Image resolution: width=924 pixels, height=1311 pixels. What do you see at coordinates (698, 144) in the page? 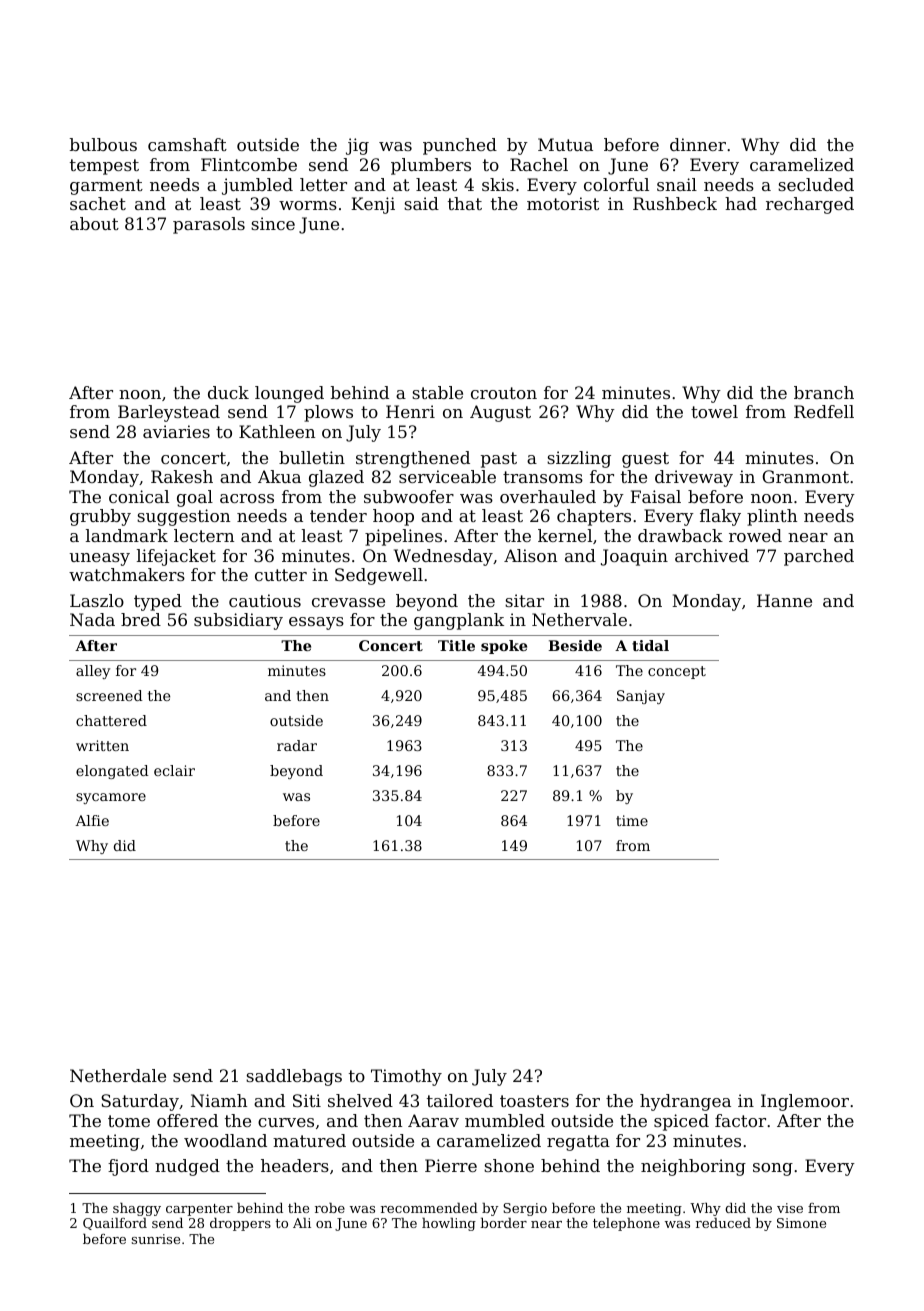
I see `dinner` at bounding box center [698, 144].
